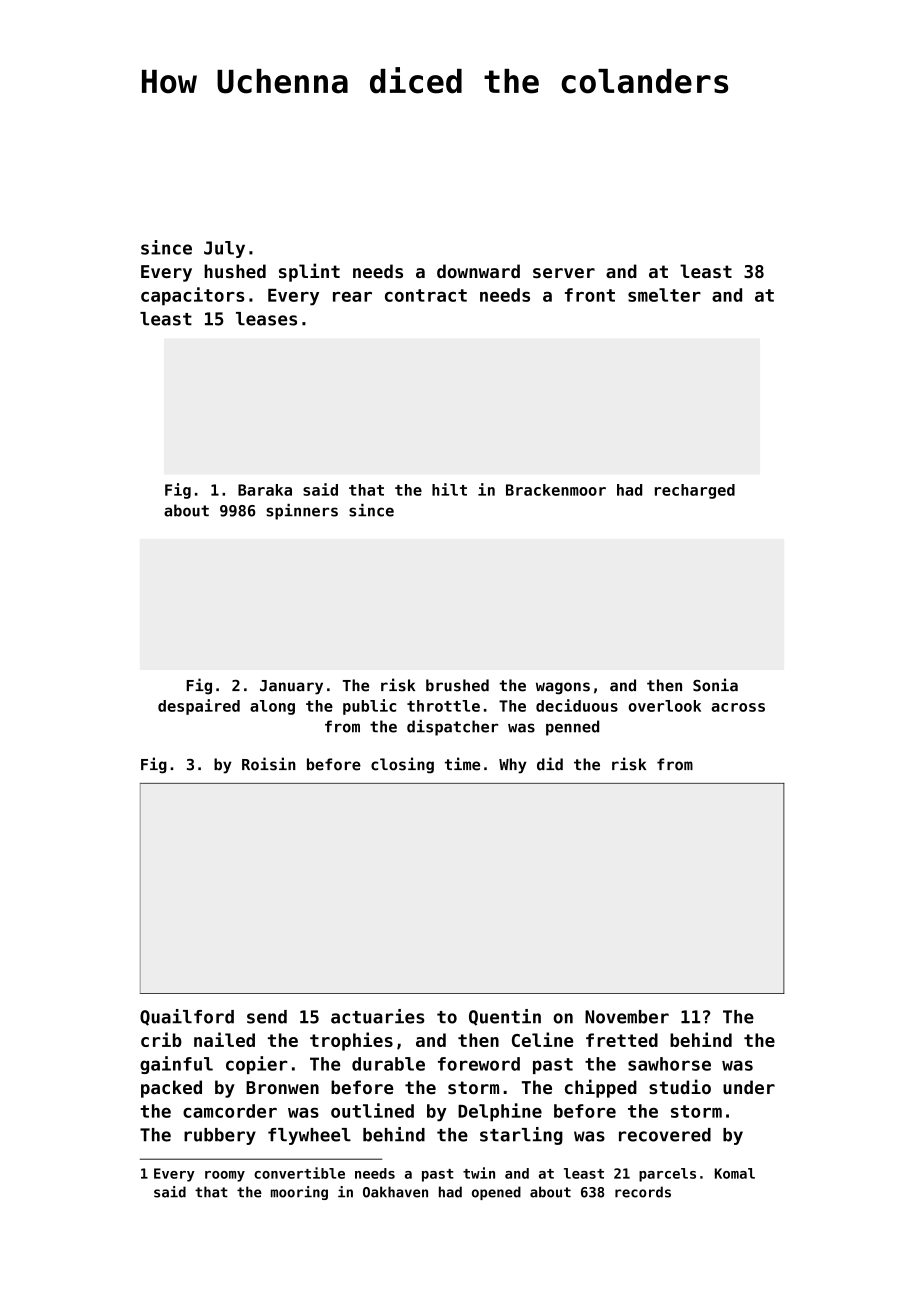 This screenshot has height=1314, width=924. Describe the element at coordinates (505, 1017) in the screenshot. I see `Quentin` at that location.
